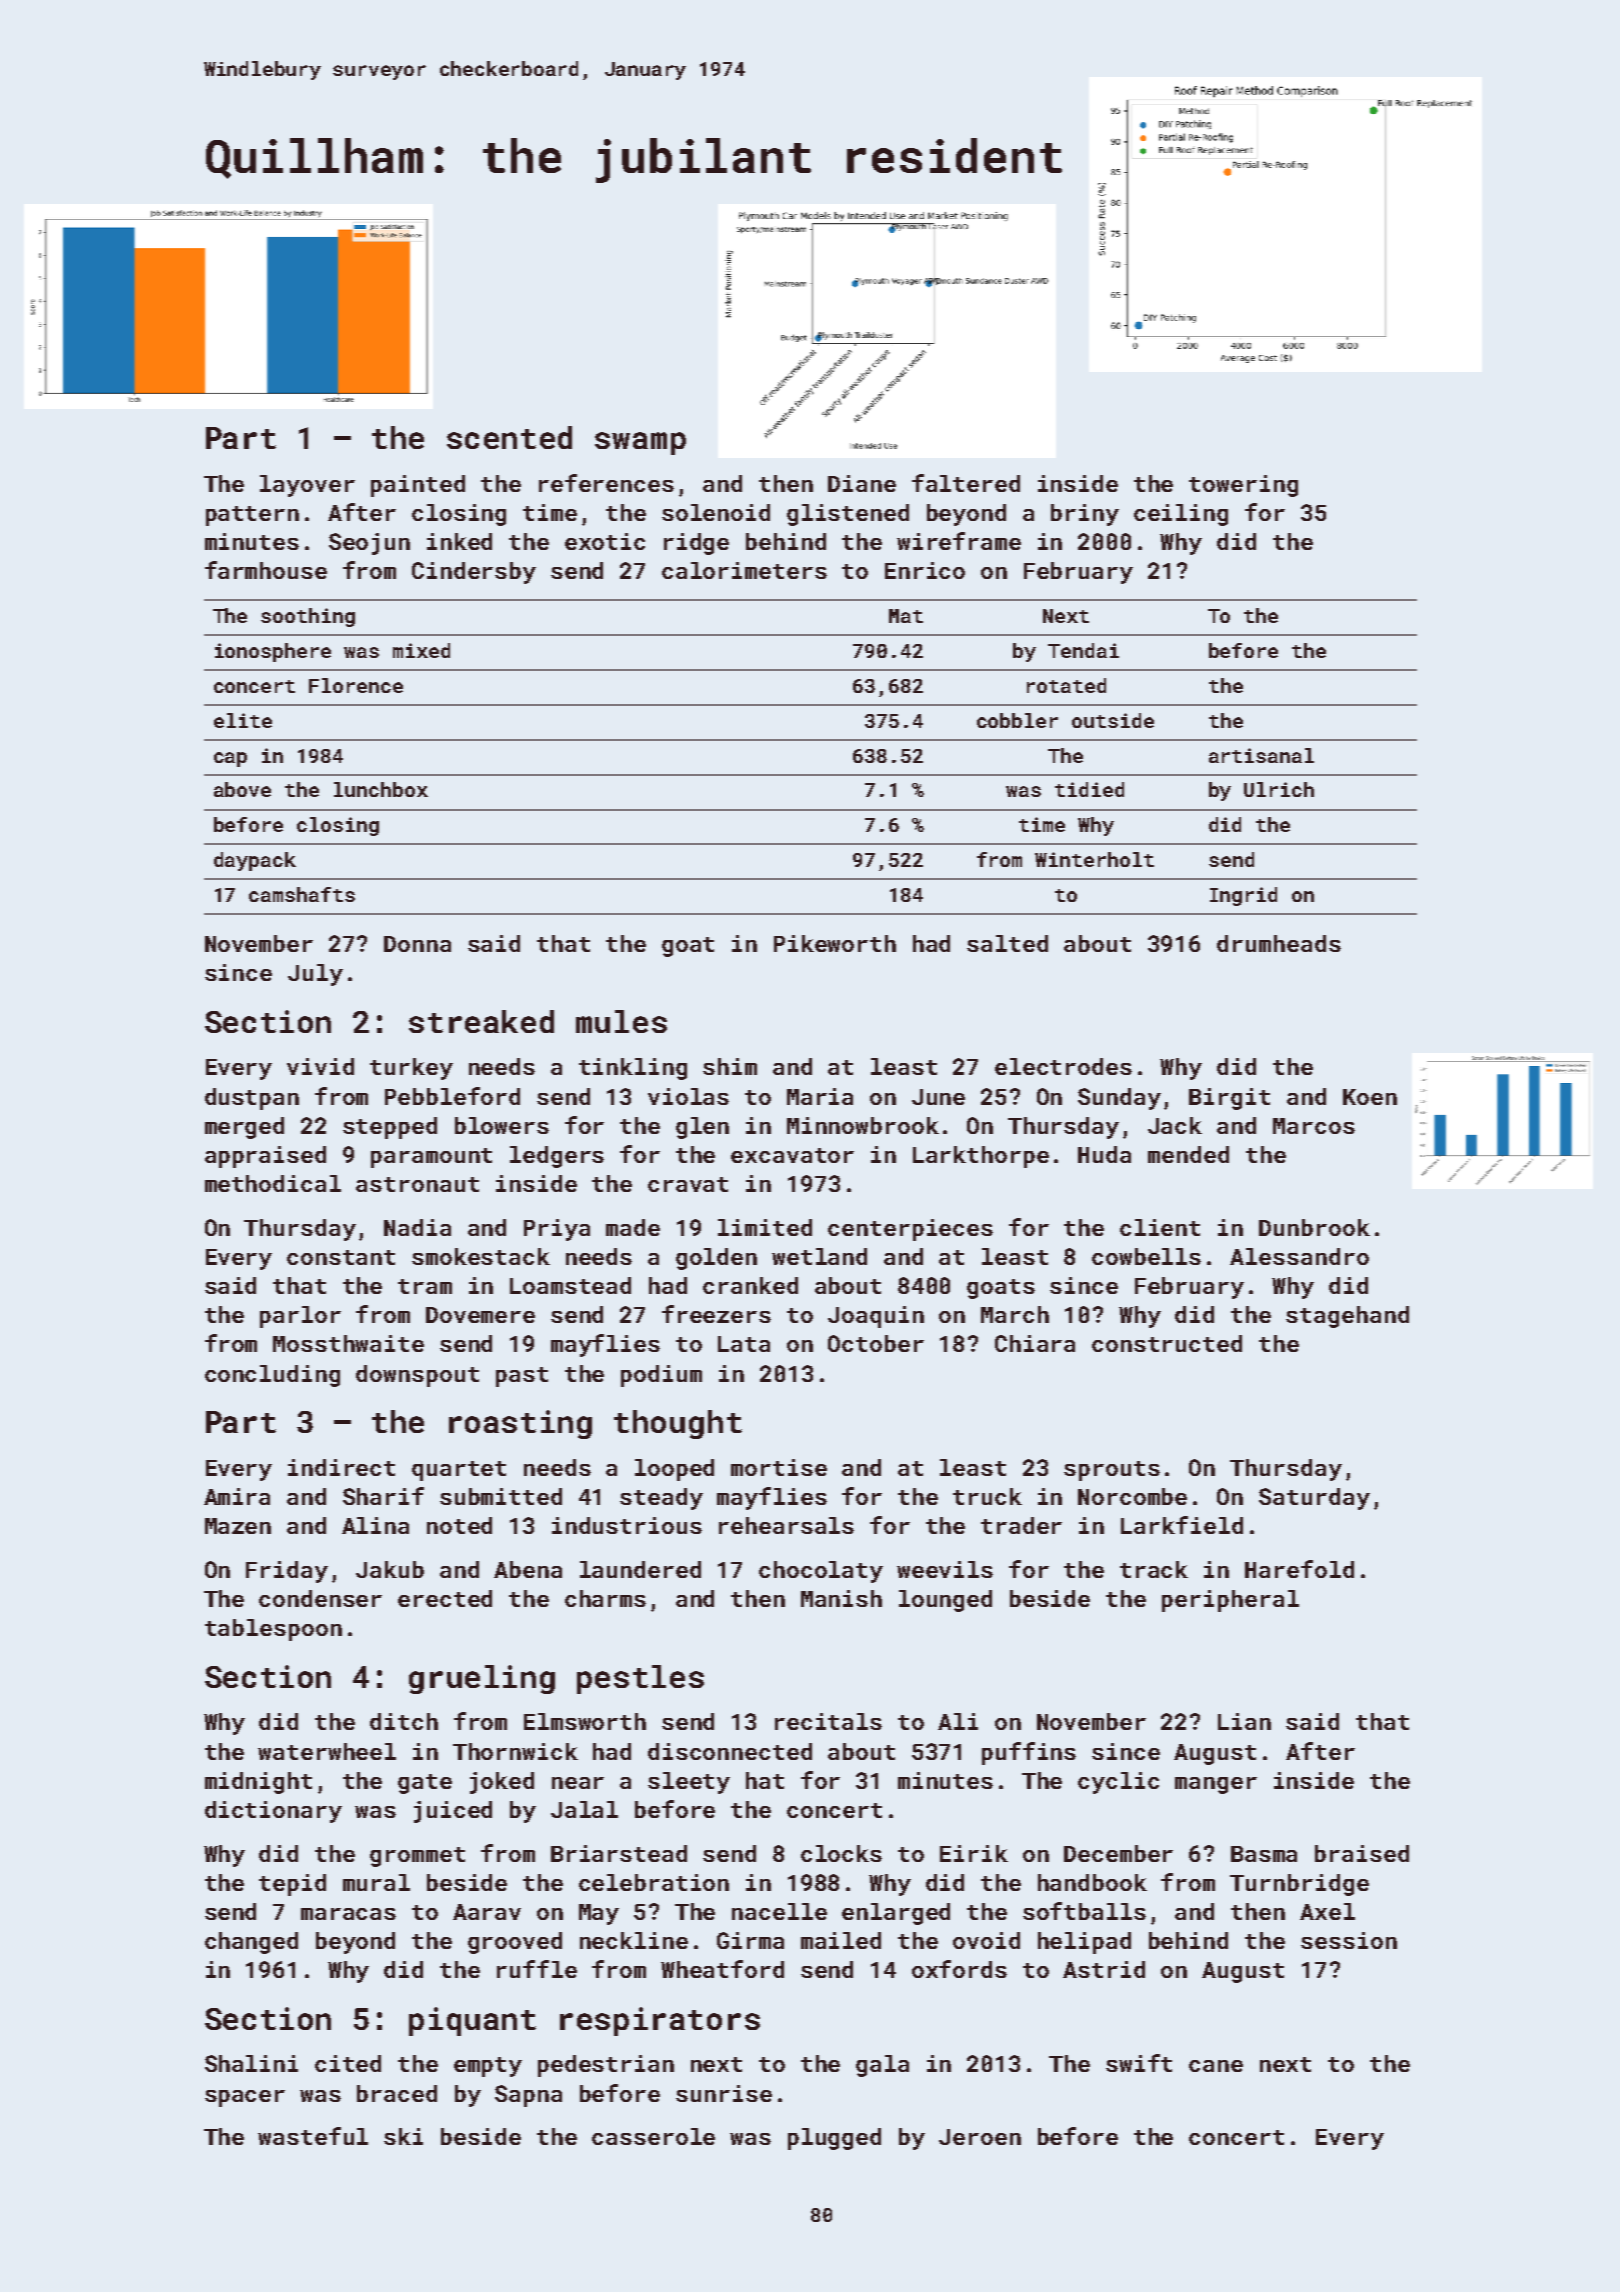 The width and height of the screenshot is (1620, 2292). What do you see at coordinates (882, 2066) in the screenshot?
I see `gala` at bounding box center [882, 2066].
